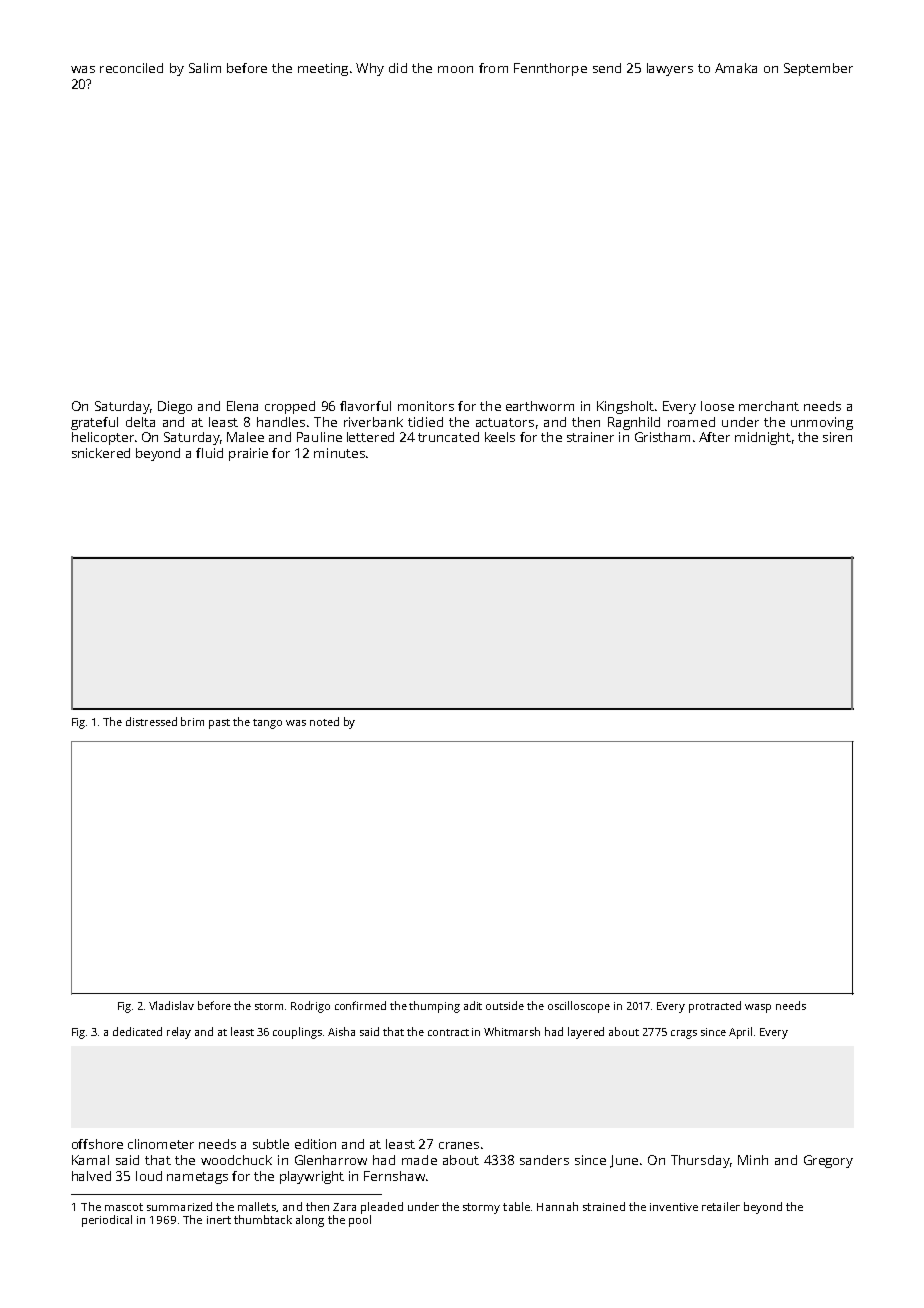 This document has width=924, height=1308. What do you see at coordinates (131, 68) in the document?
I see `reconciled` at bounding box center [131, 68].
